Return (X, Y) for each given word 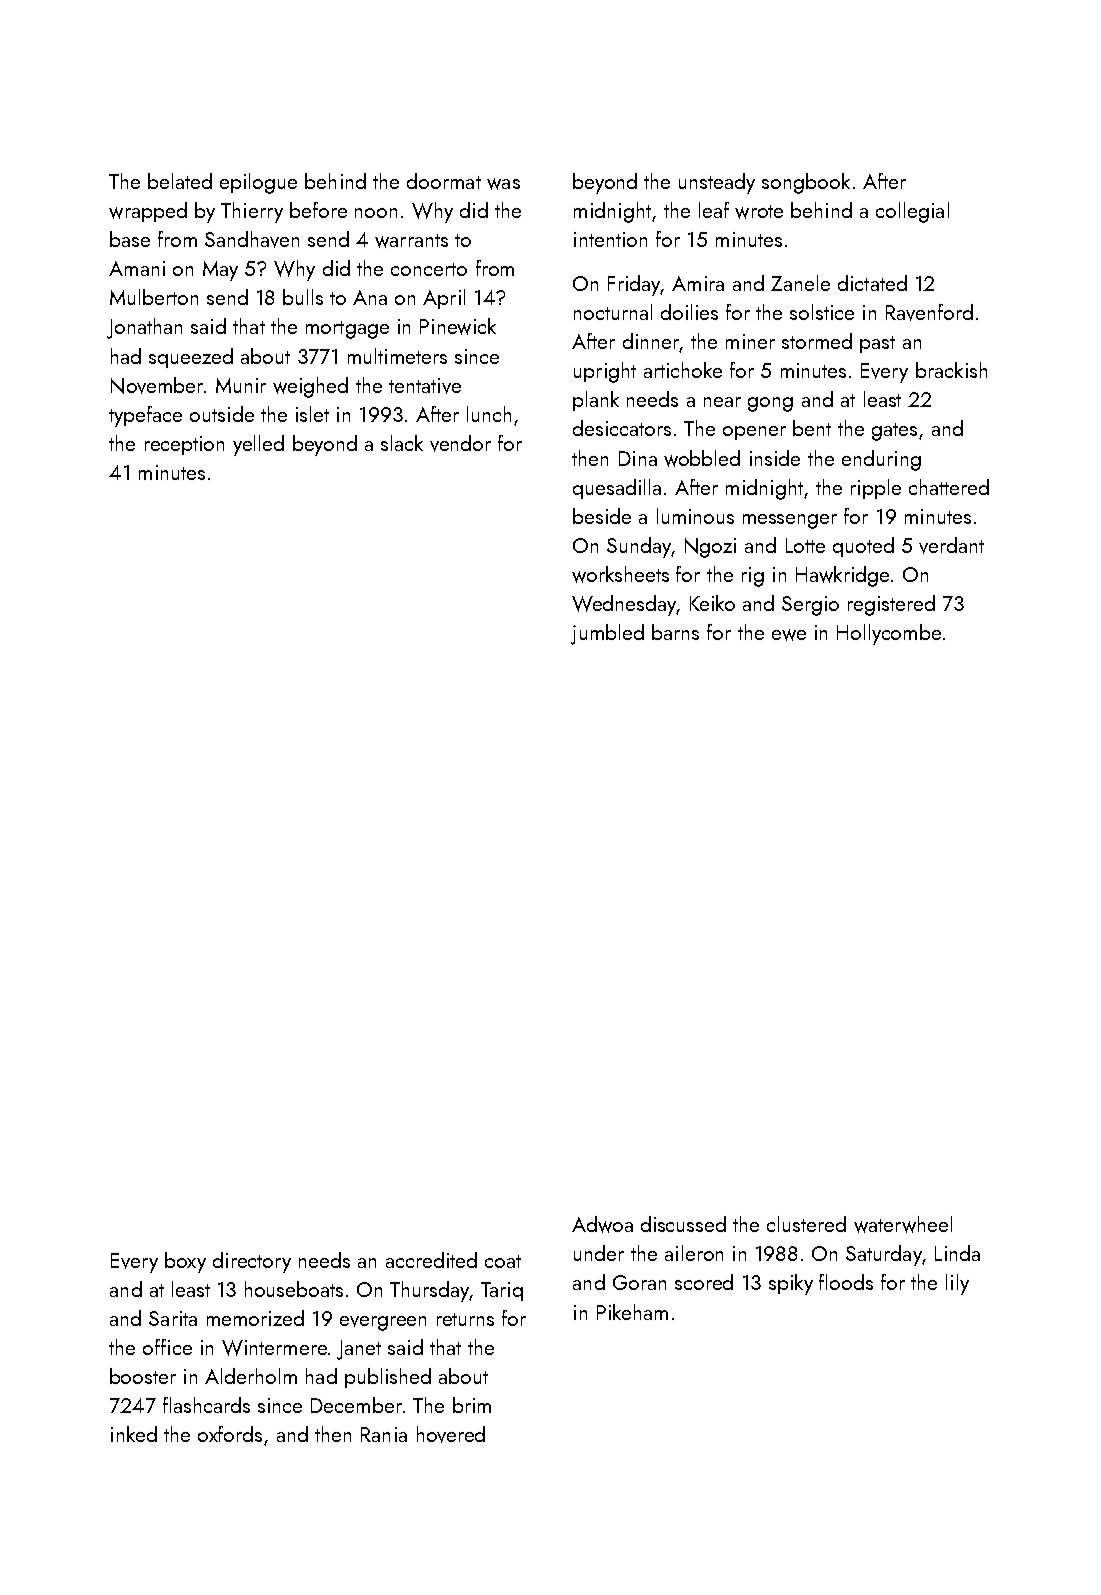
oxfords (230, 1434)
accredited (431, 1260)
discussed (683, 1224)
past (877, 344)
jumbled (607, 634)
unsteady (717, 183)
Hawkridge (842, 576)
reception (184, 445)
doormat (444, 181)
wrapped (148, 212)
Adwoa (602, 1224)
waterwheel (903, 1224)
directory (252, 1262)
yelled (258, 445)
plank (596, 401)
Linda (957, 1253)
